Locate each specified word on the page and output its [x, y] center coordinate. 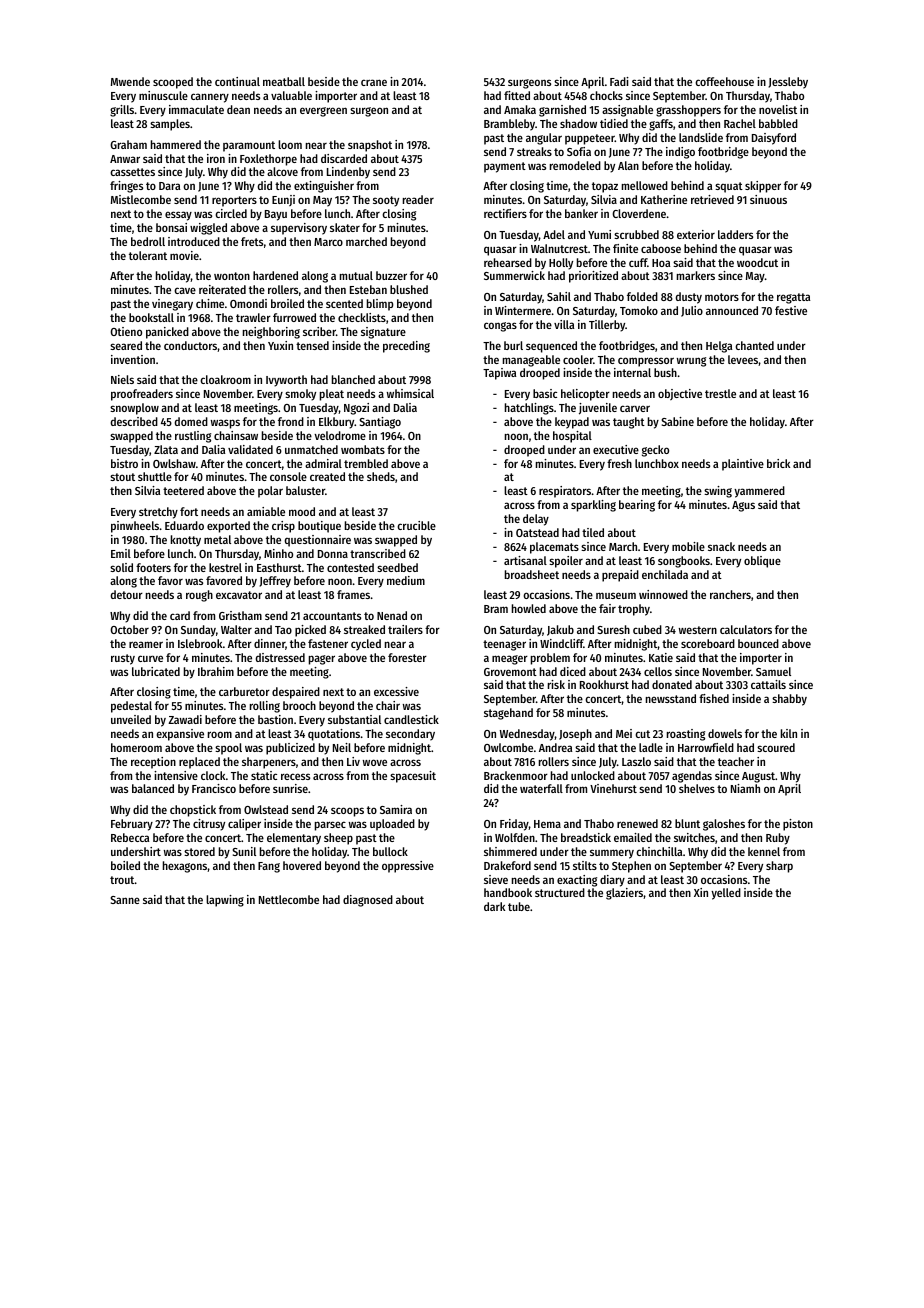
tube [519, 906]
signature [383, 333]
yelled [726, 894]
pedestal [131, 707]
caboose [661, 248]
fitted [517, 95]
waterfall [541, 788]
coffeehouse [724, 81]
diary [612, 881]
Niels [122, 379]
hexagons [185, 867]
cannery [210, 98]
